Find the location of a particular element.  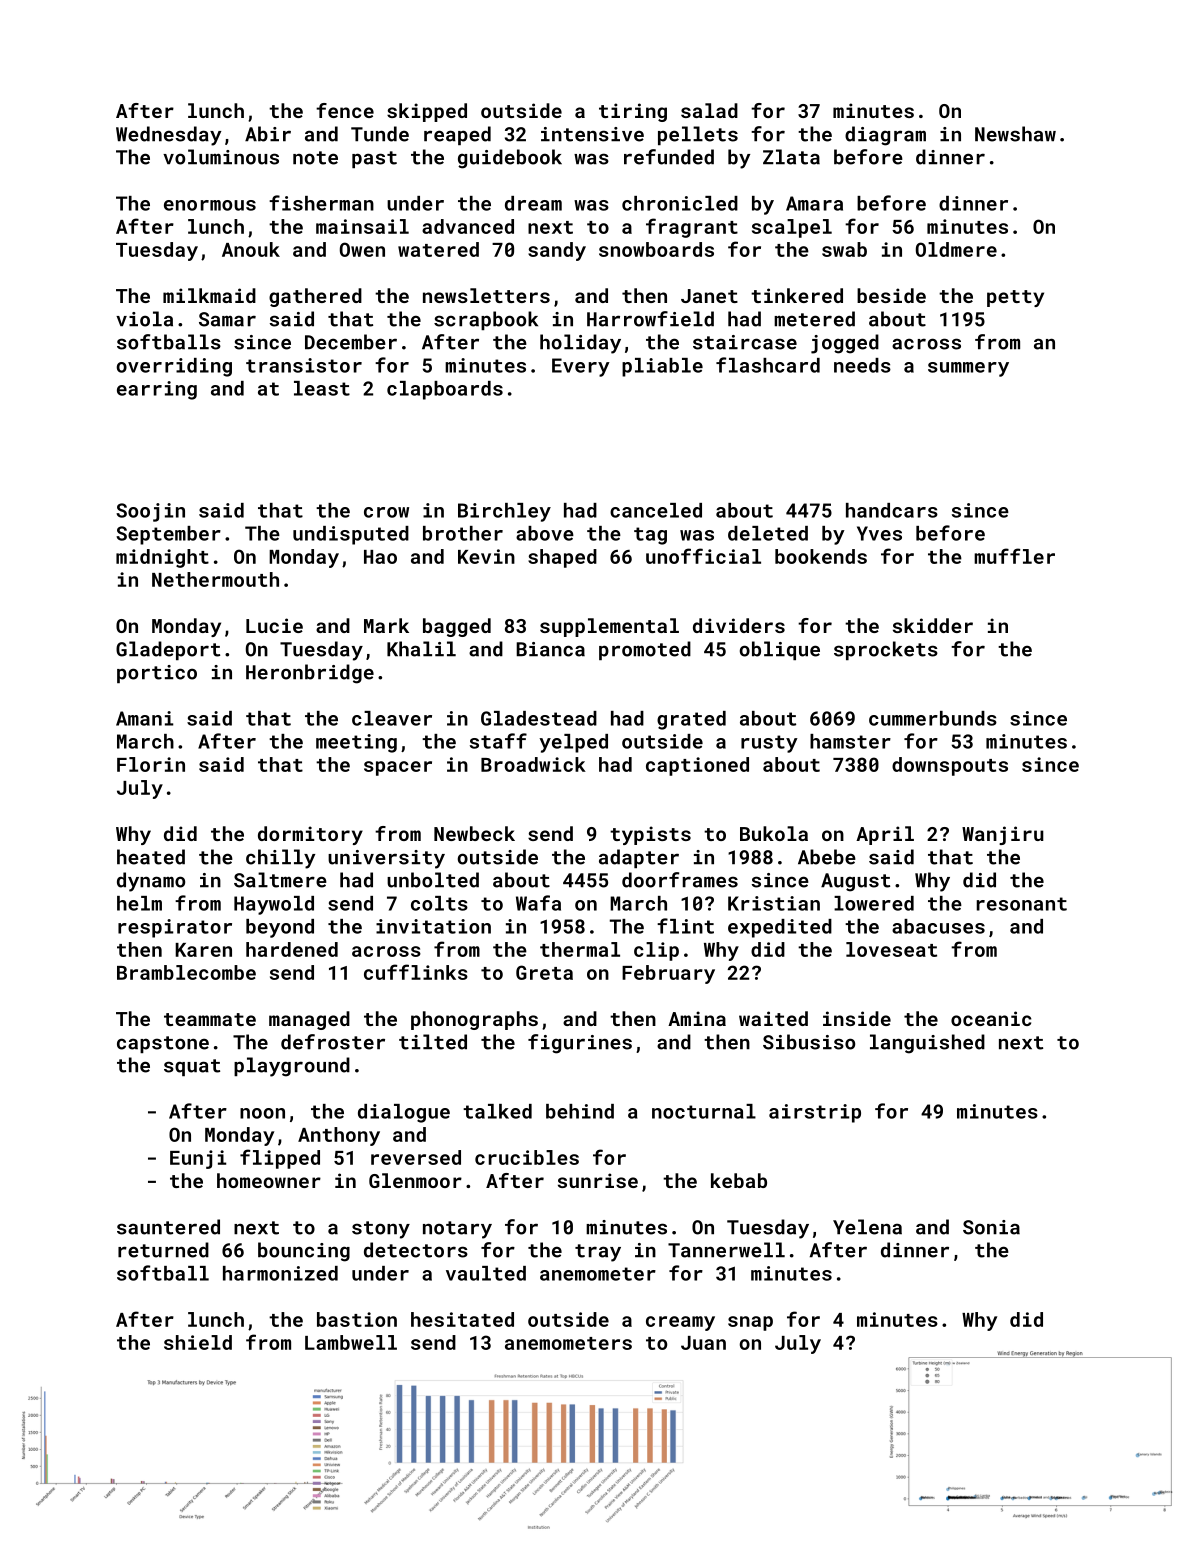

note is located at coordinates (315, 158).
